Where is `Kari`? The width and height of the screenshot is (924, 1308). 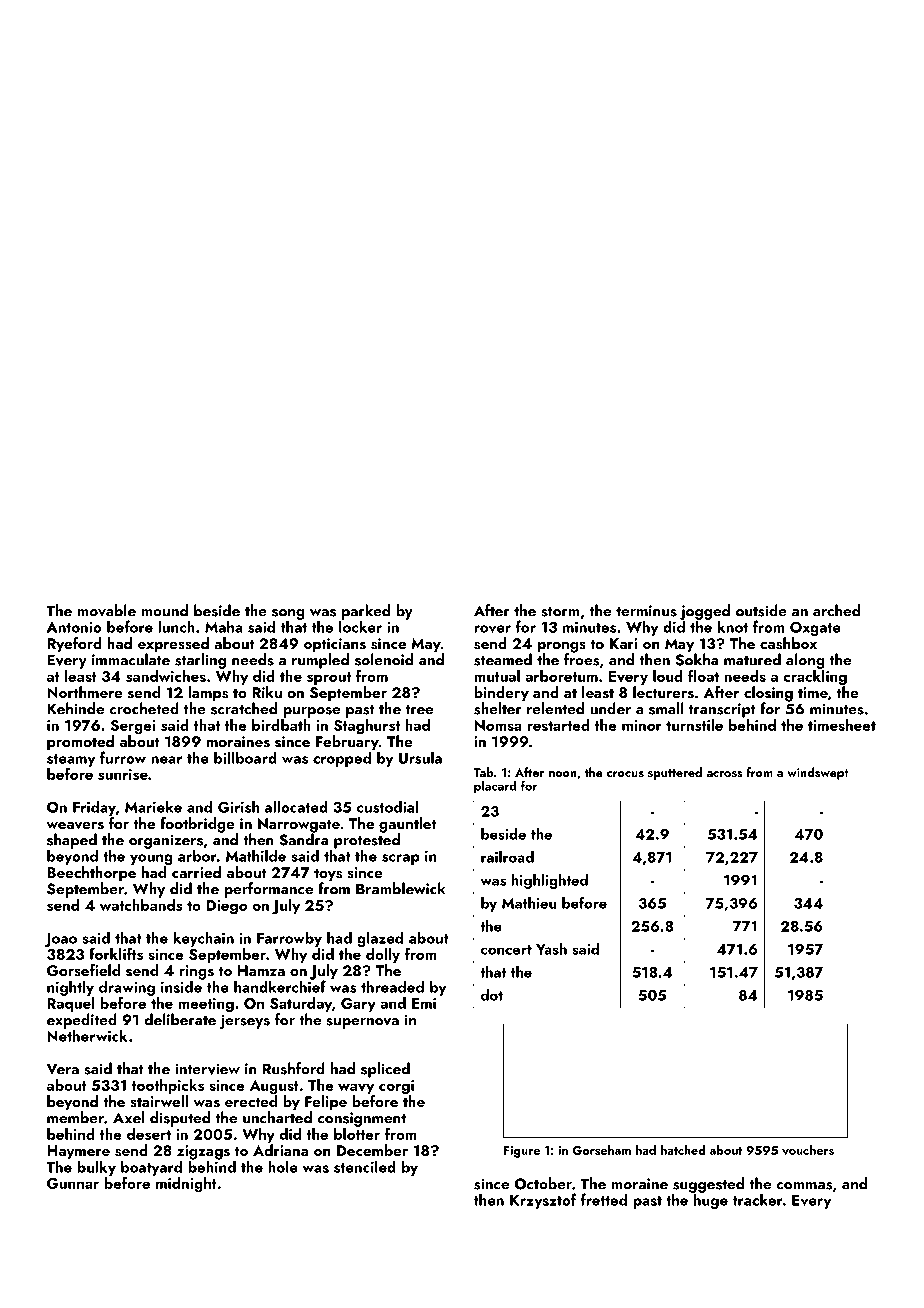 Kari is located at coordinates (623, 643).
